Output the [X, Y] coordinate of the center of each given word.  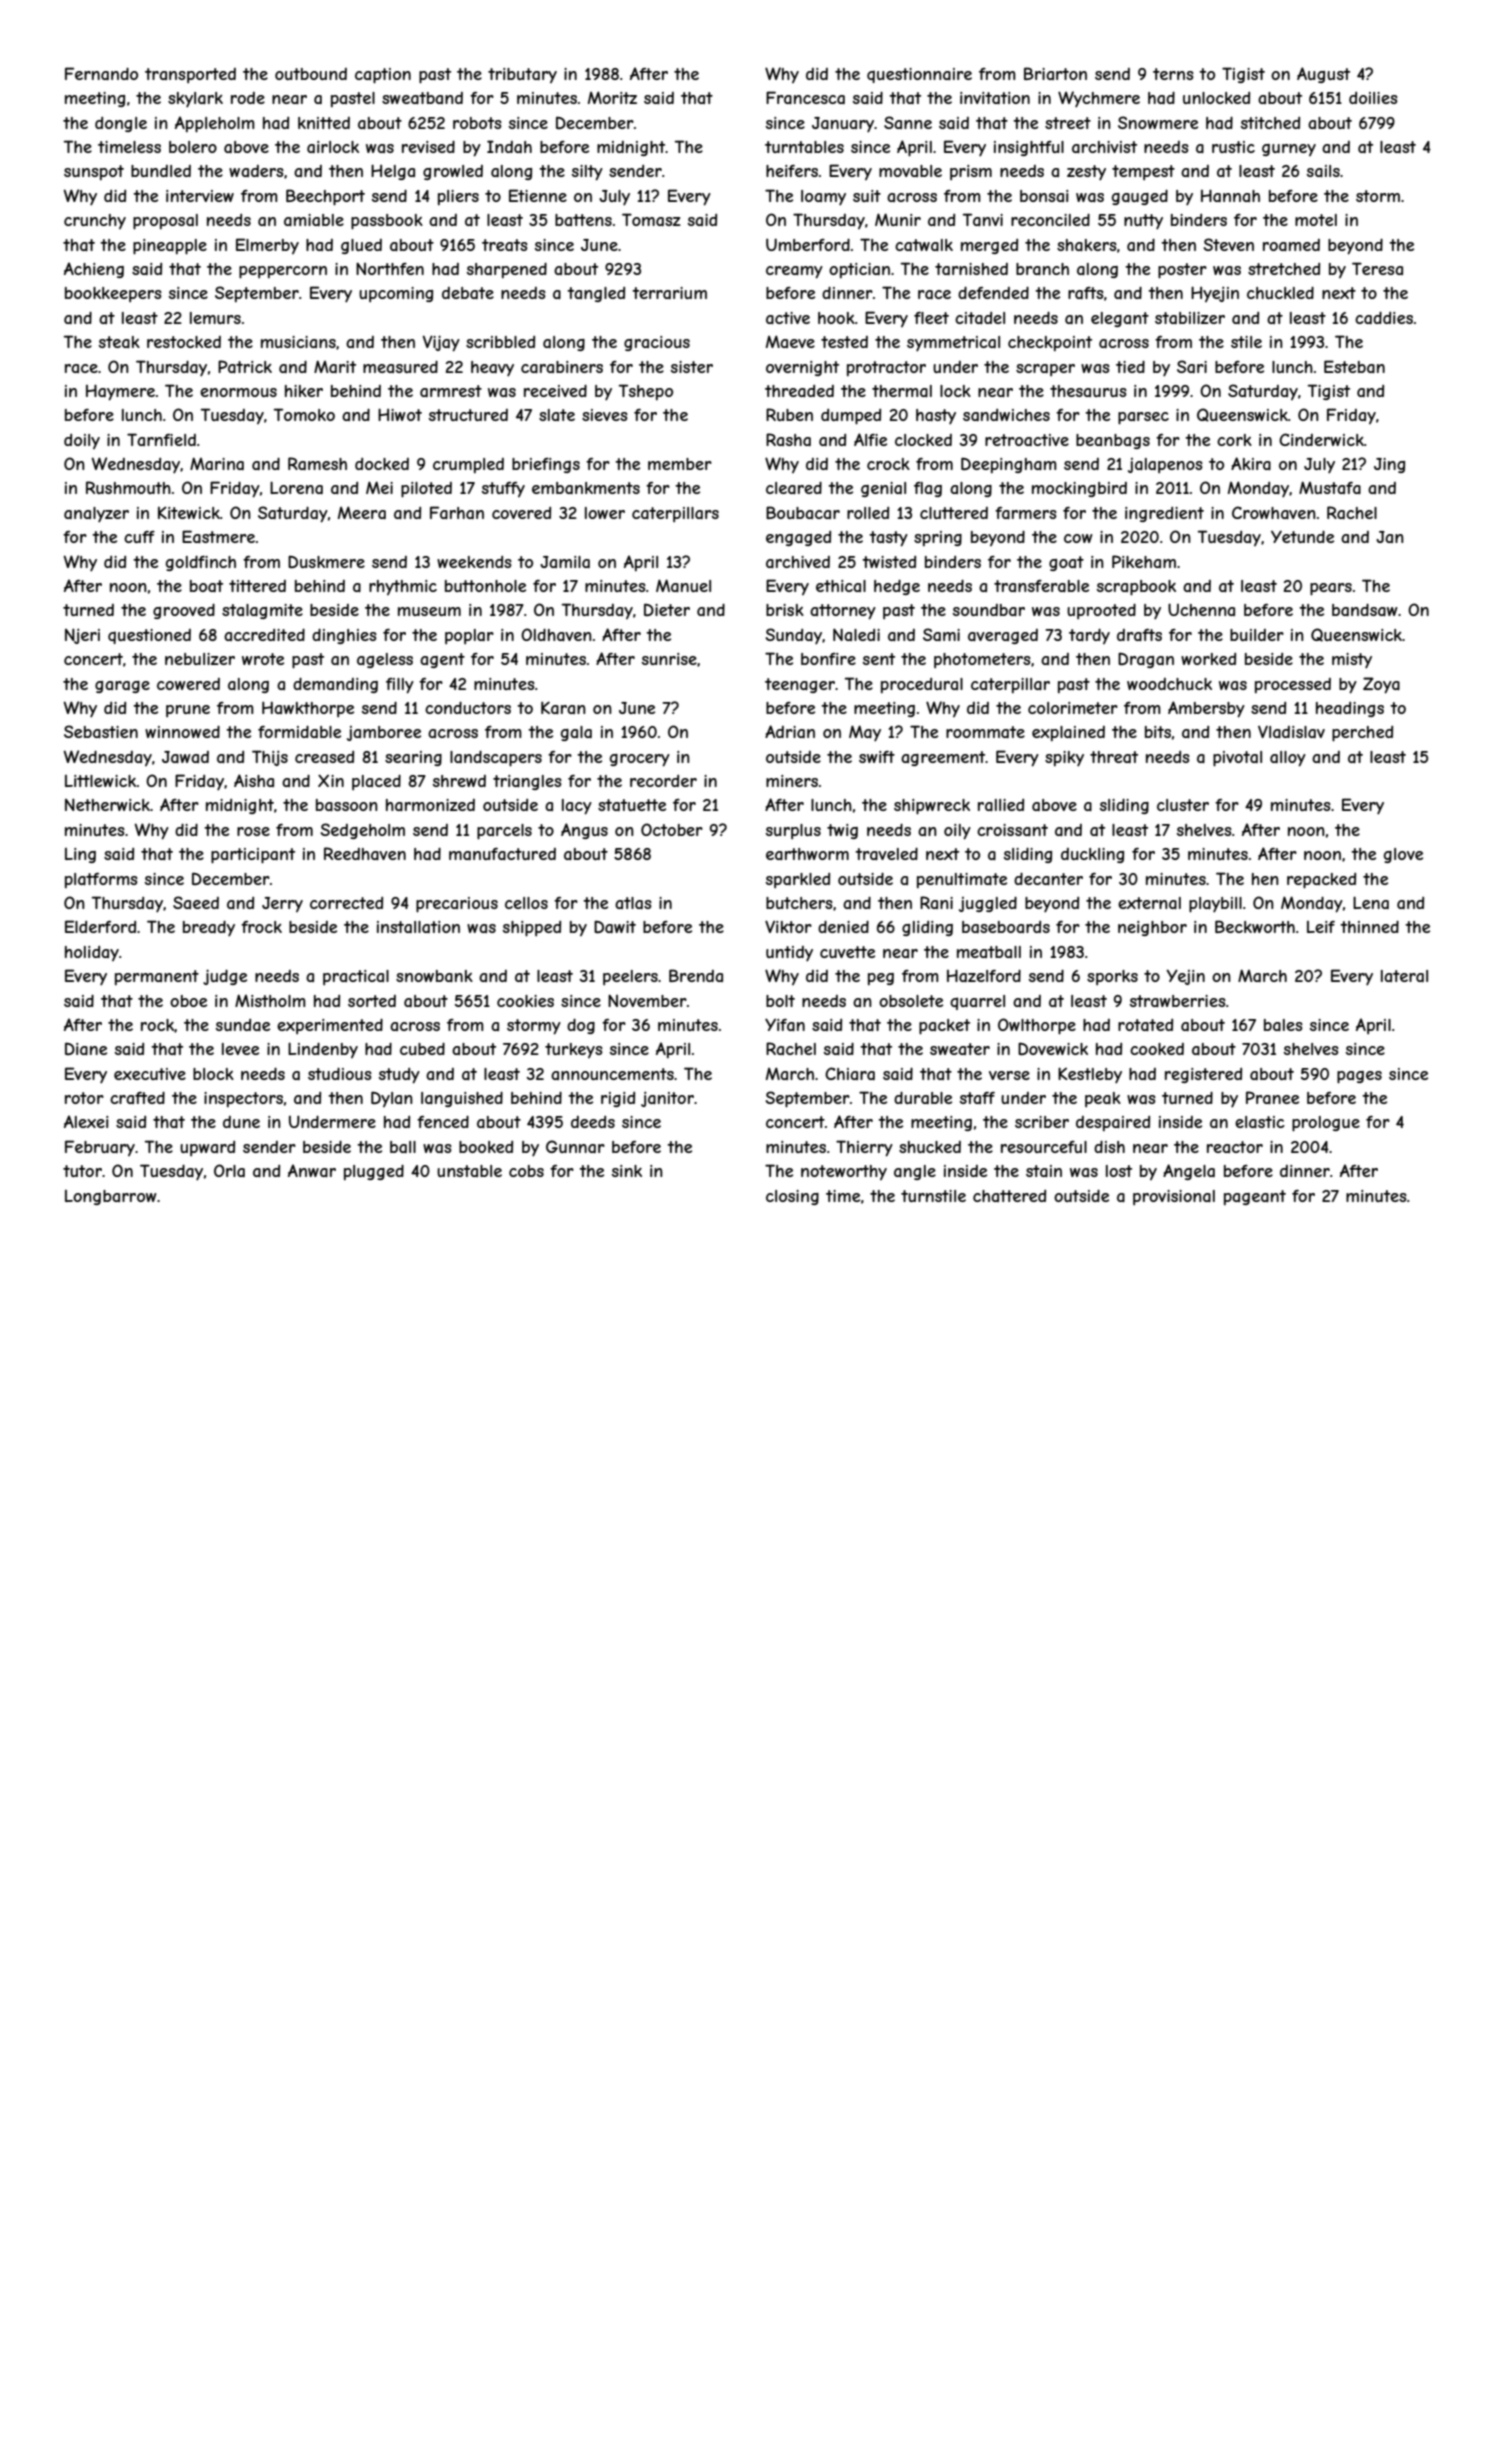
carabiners [562, 367]
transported [190, 75]
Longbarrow [111, 1197]
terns [1173, 74]
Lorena [296, 487]
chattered [1009, 1196]
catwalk [924, 245]
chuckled [1280, 292]
